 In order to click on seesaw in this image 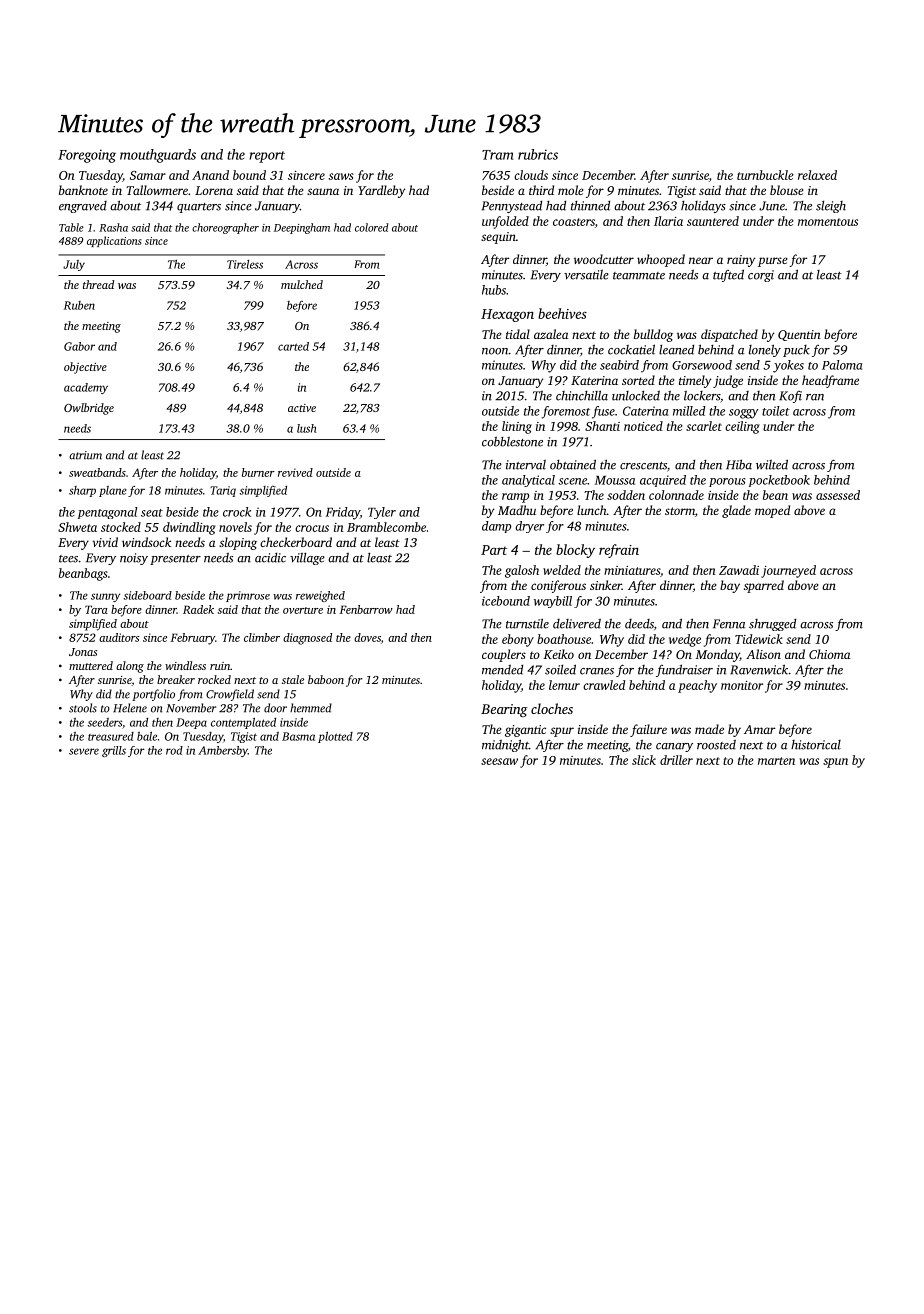, I will do `click(499, 761)`.
